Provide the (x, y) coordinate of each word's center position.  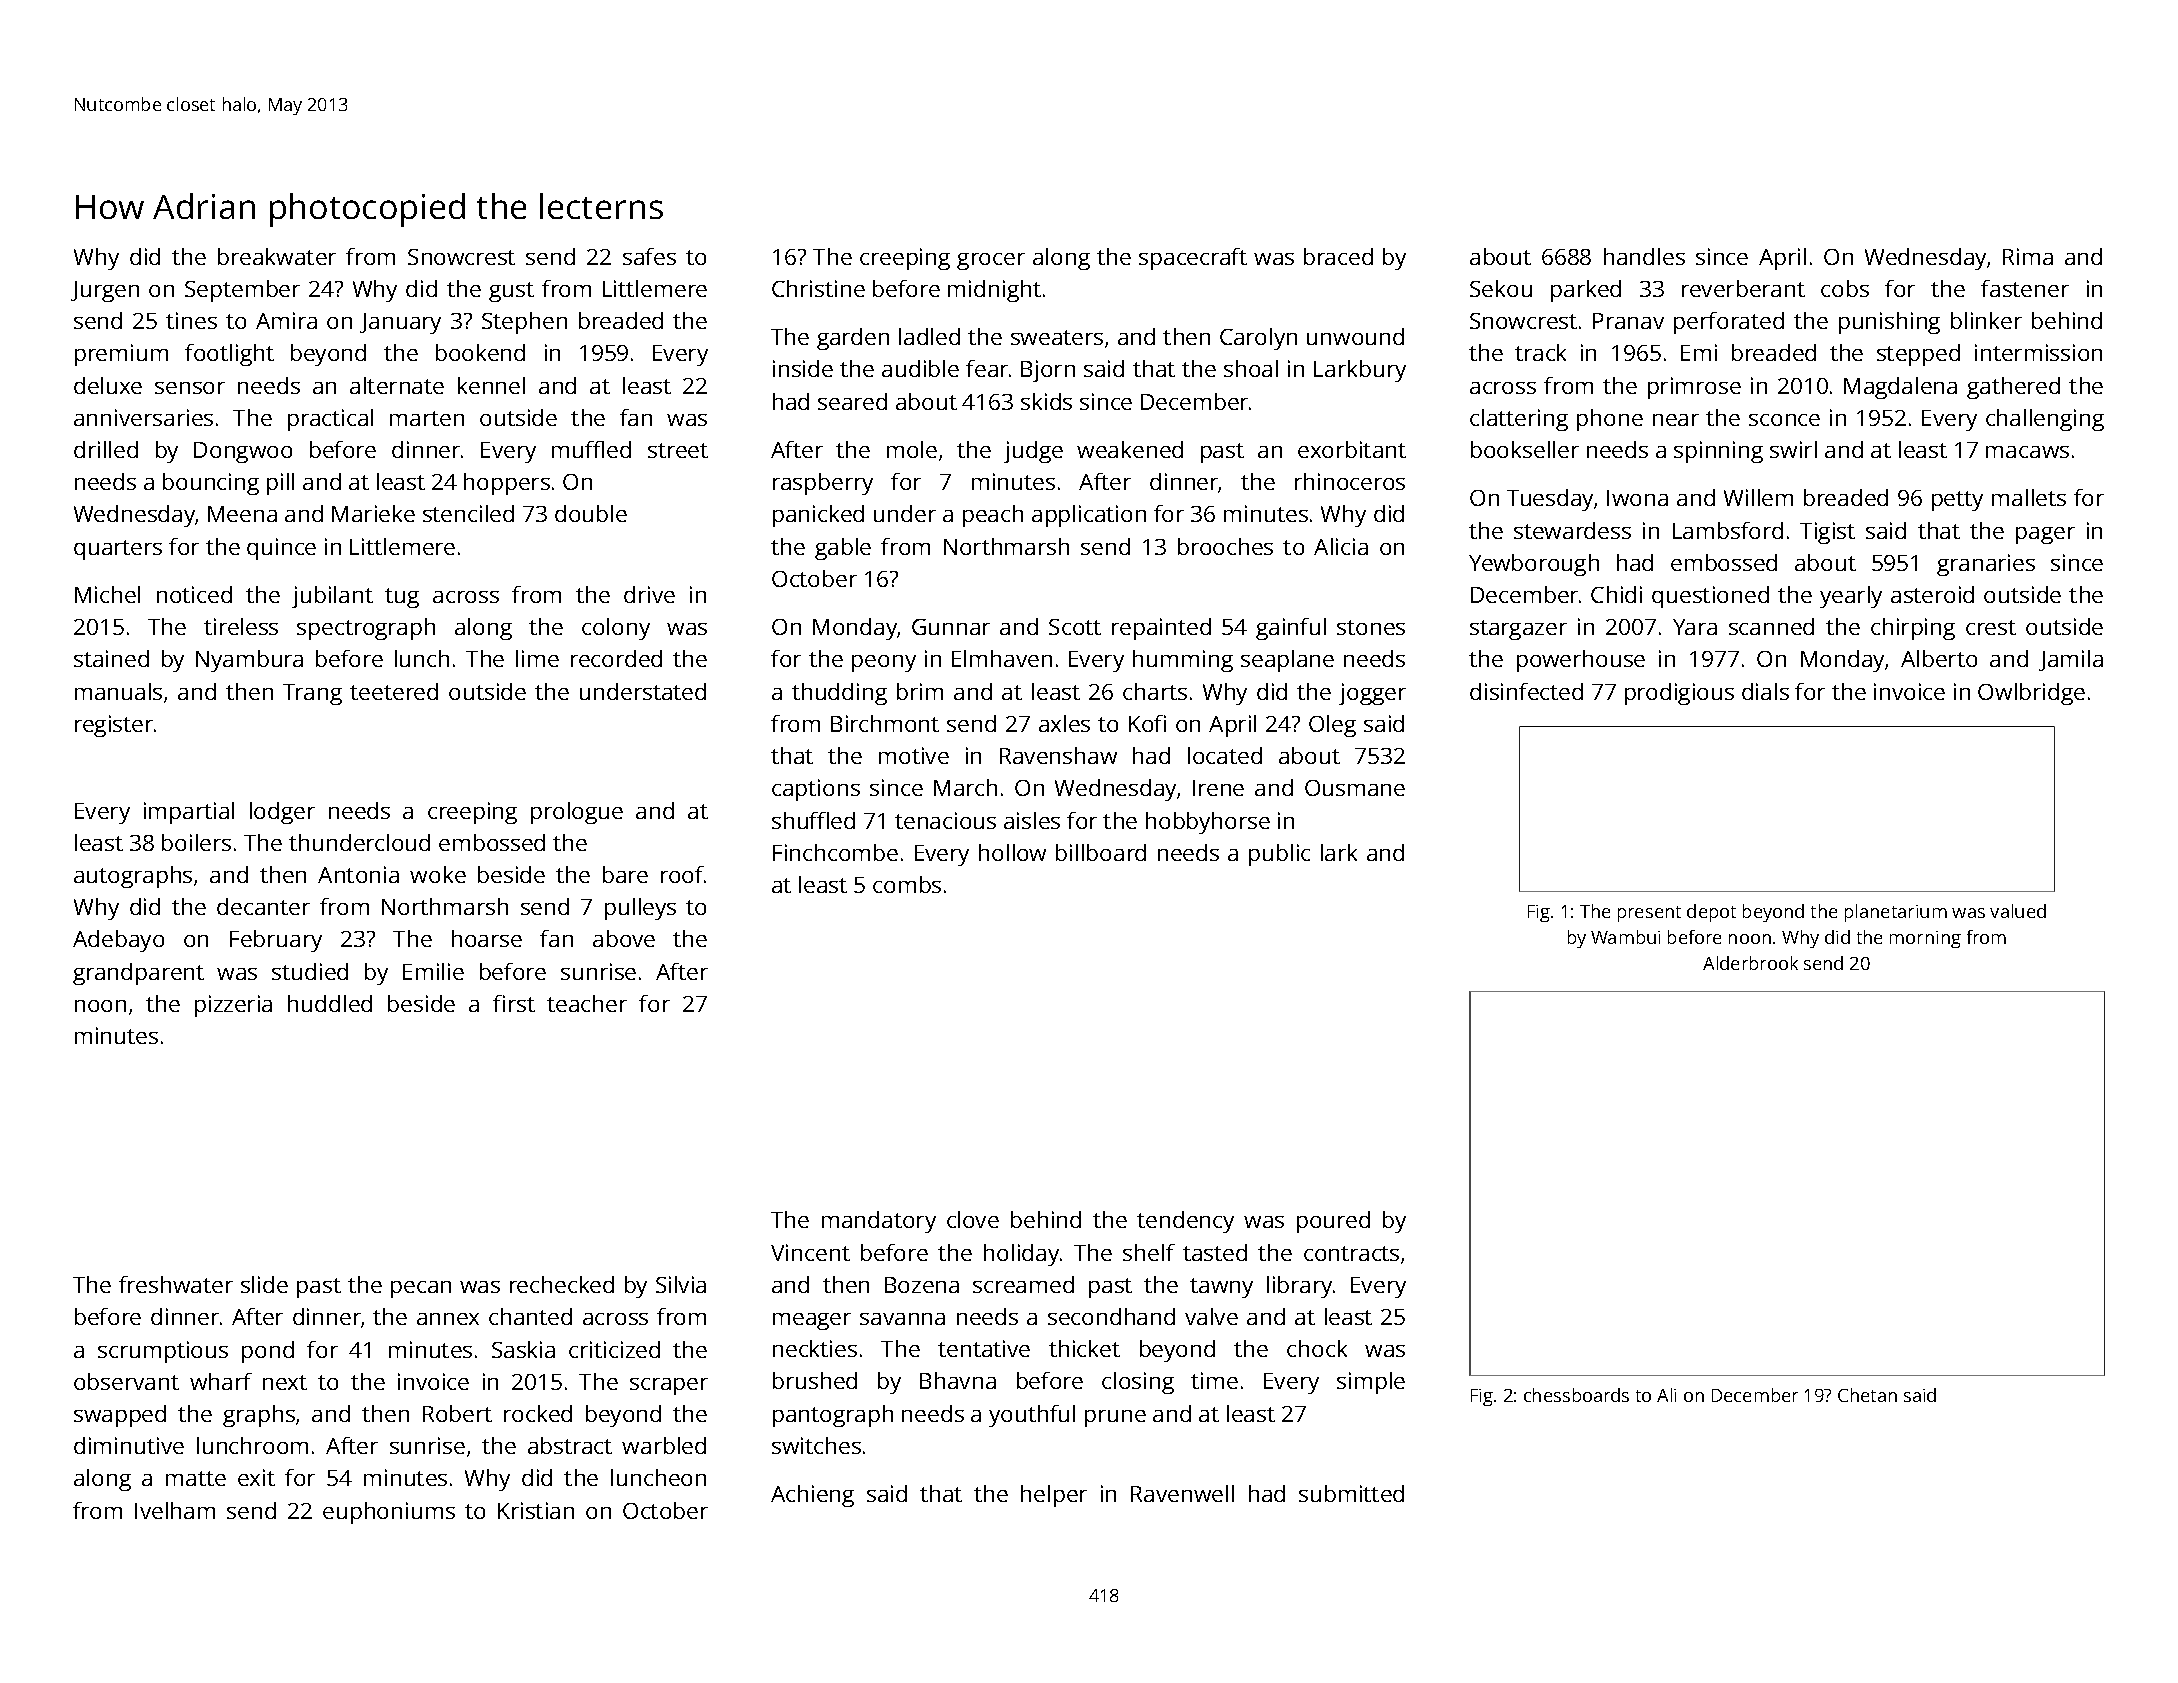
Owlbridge (2031, 694)
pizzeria (233, 1006)
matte (196, 1478)
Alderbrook (1750, 963)
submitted (1351, 1493)
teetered (394, 691)
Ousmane (1355, 788)
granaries (1986, 565)
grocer (991, 261)
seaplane (1287, 661)
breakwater (277, 256)
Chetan (1867, 1395)
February (276, 941)
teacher (587, 1003)
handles (1644, 256)
